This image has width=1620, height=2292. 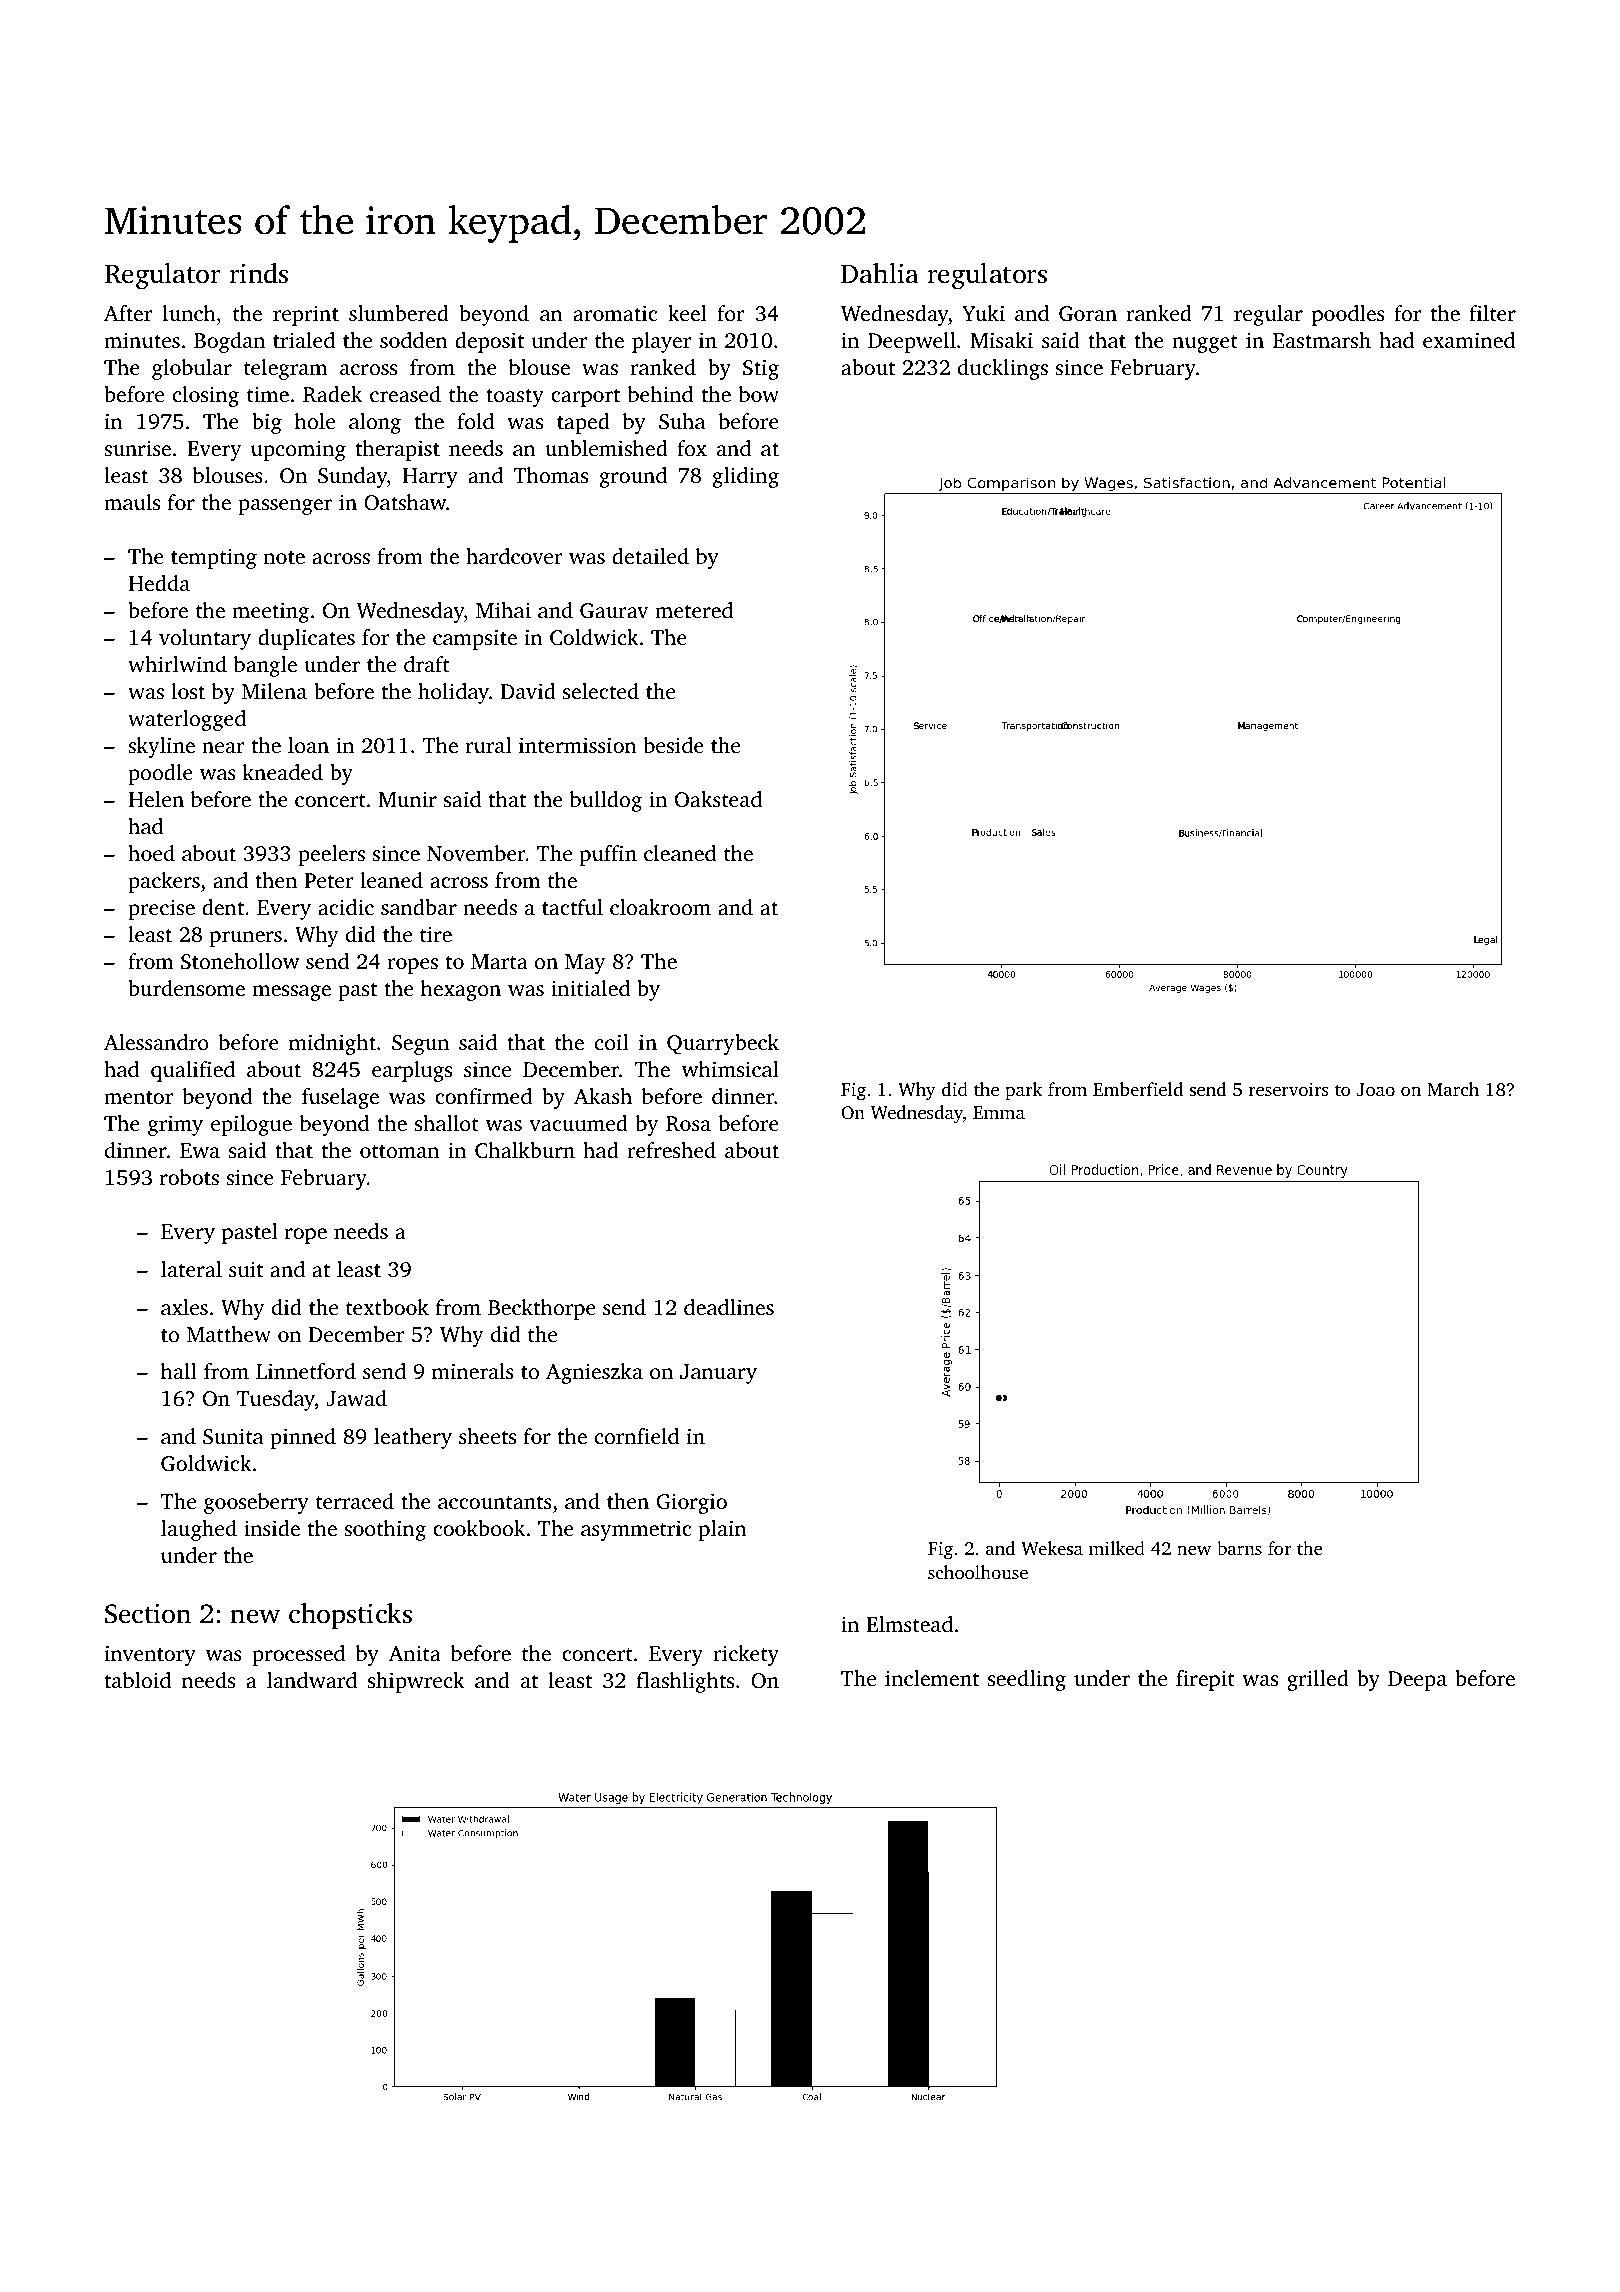 I want to click on Emberfield, so click(x=1138, y=1089).
